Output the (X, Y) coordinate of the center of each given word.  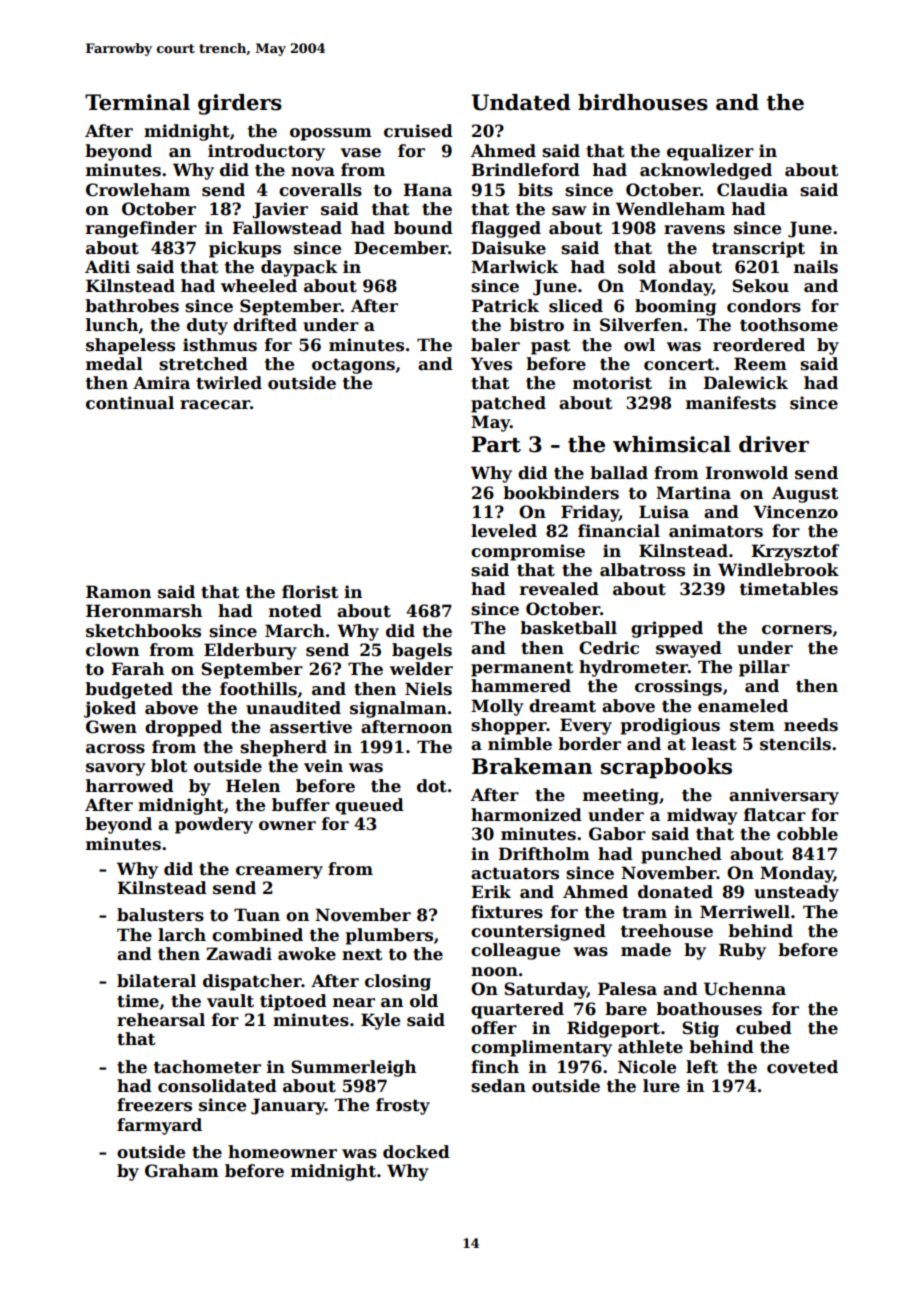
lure (661, 1086)
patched (508, 404)
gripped (667, 629)
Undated (521, 102)
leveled (504, 531)
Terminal (137, 102)
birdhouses (643, 102)
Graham (182, 1171)
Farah (137, 669)
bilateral (156, 981)
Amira (161, 382)
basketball (568, 628)
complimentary (541, 1048)
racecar (215, 405)
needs (811, 725)
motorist (612, 383)
